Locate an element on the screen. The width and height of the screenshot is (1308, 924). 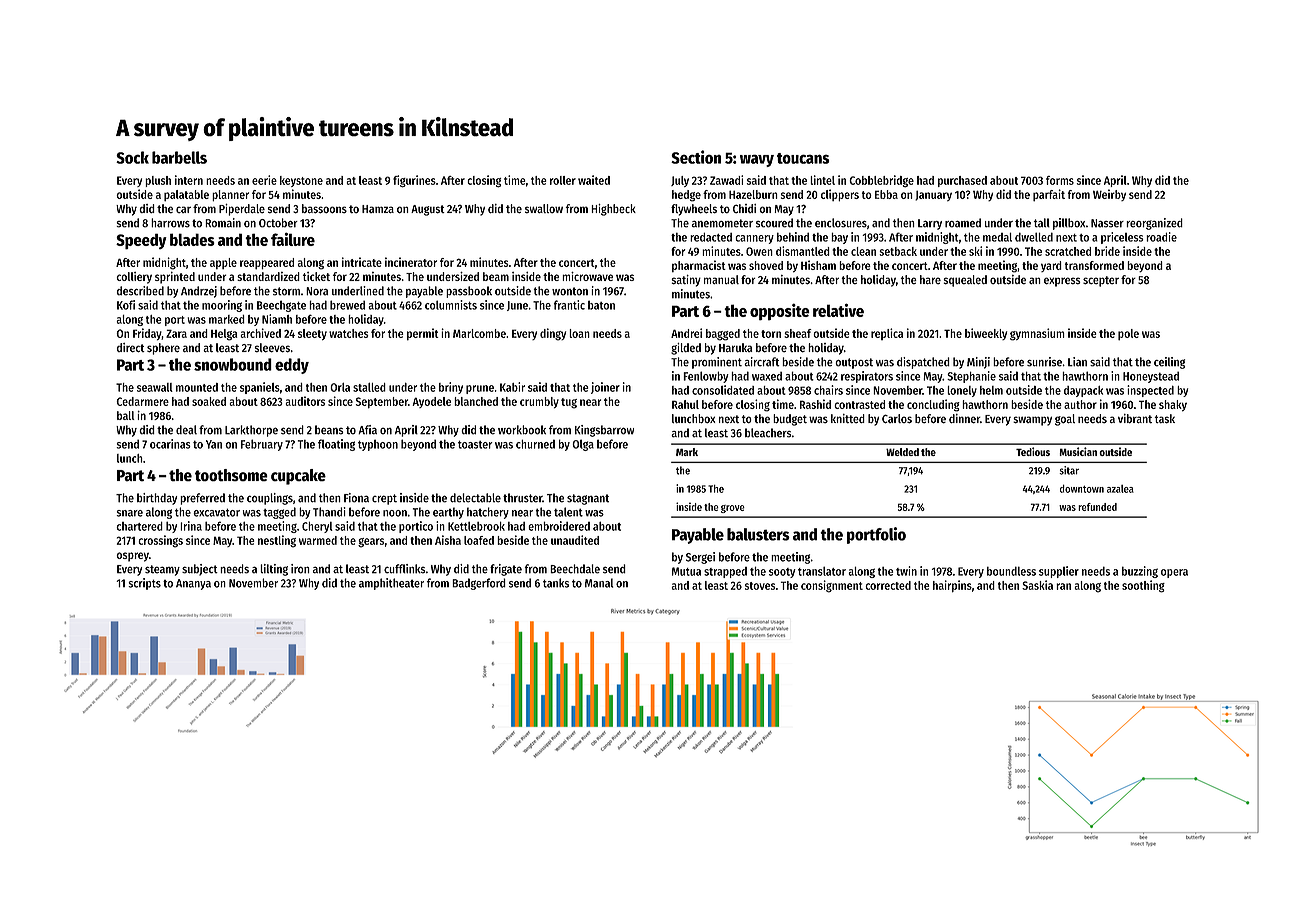
Weirby is located at coordinates (1109, 195).
